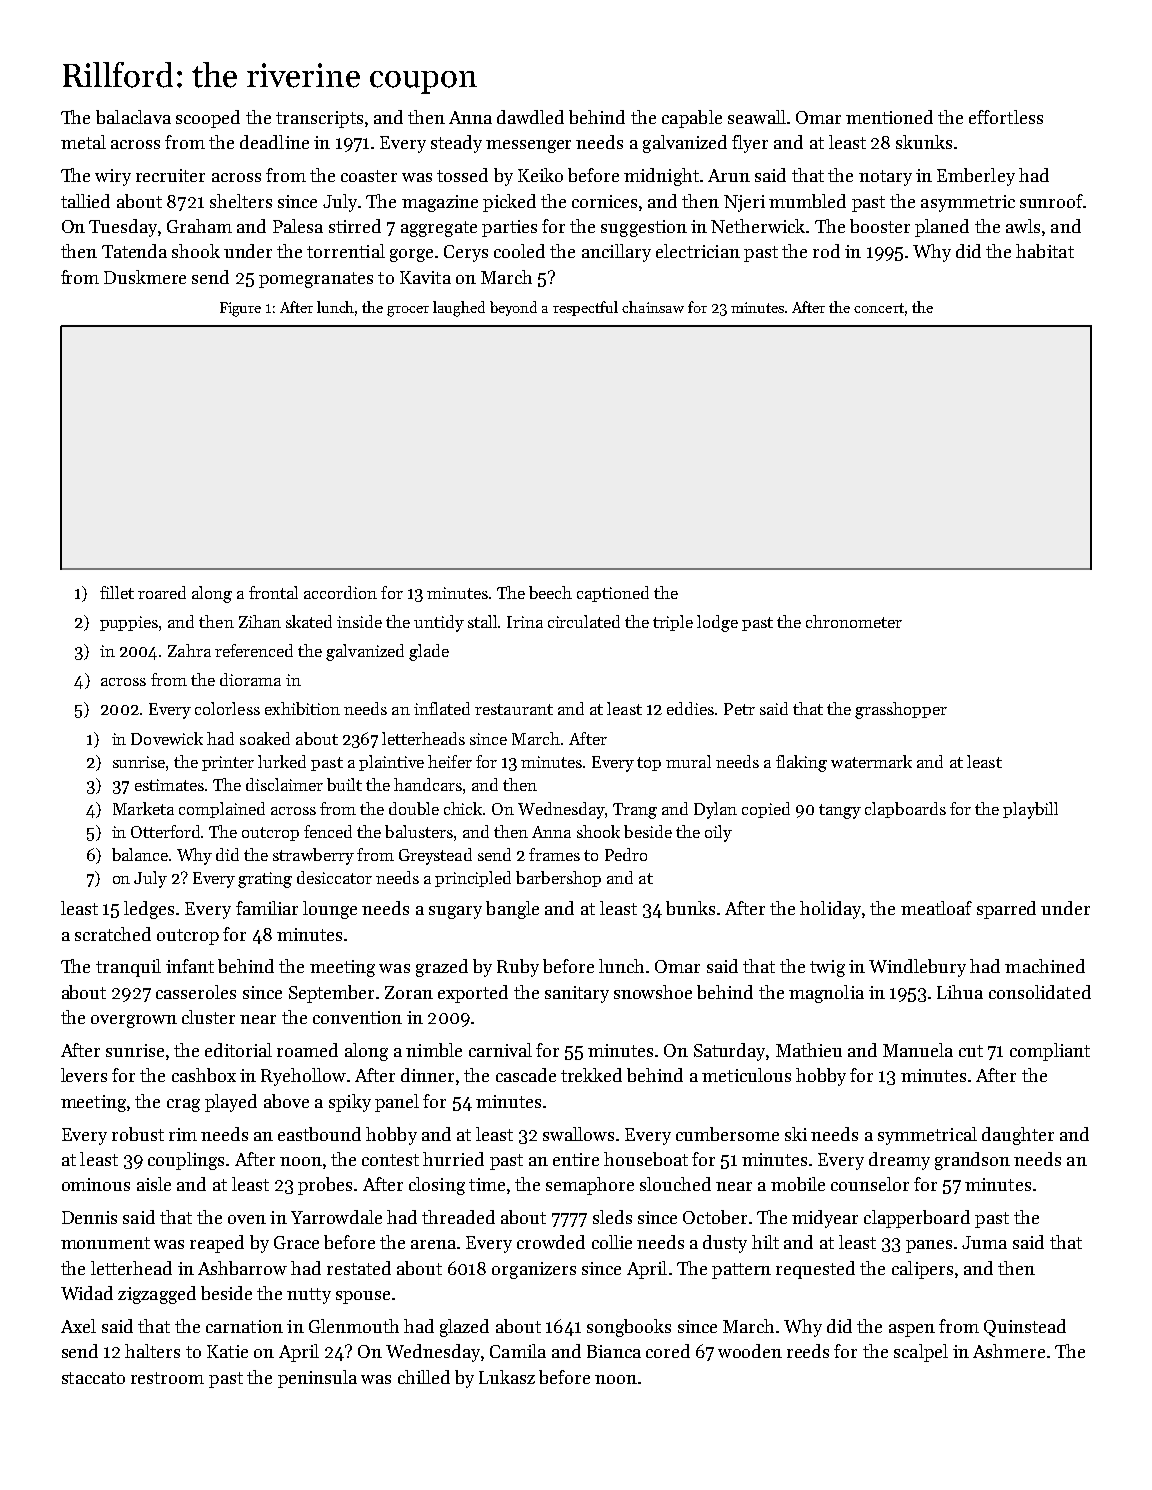 The width and height of the screenshot is (1152, 1490). What do you see at coordinates (167, 1378) in the screenshot?
I see `restroom` at bounding box center [167, 1378].
